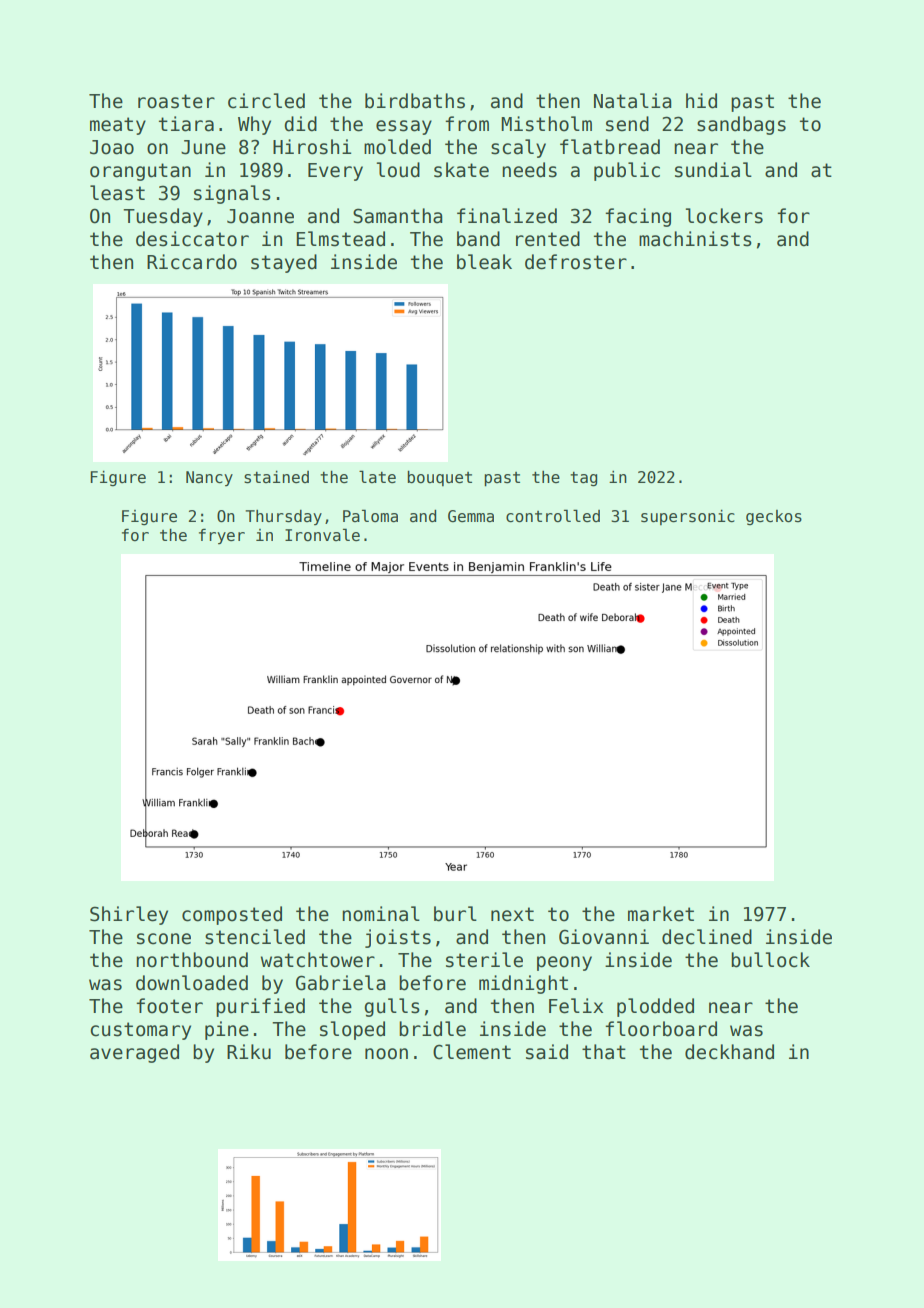 The image size is (924, 1308). Describe the element at coordinates (222, 536) in the screenshot. I see `fryer` at that location.
